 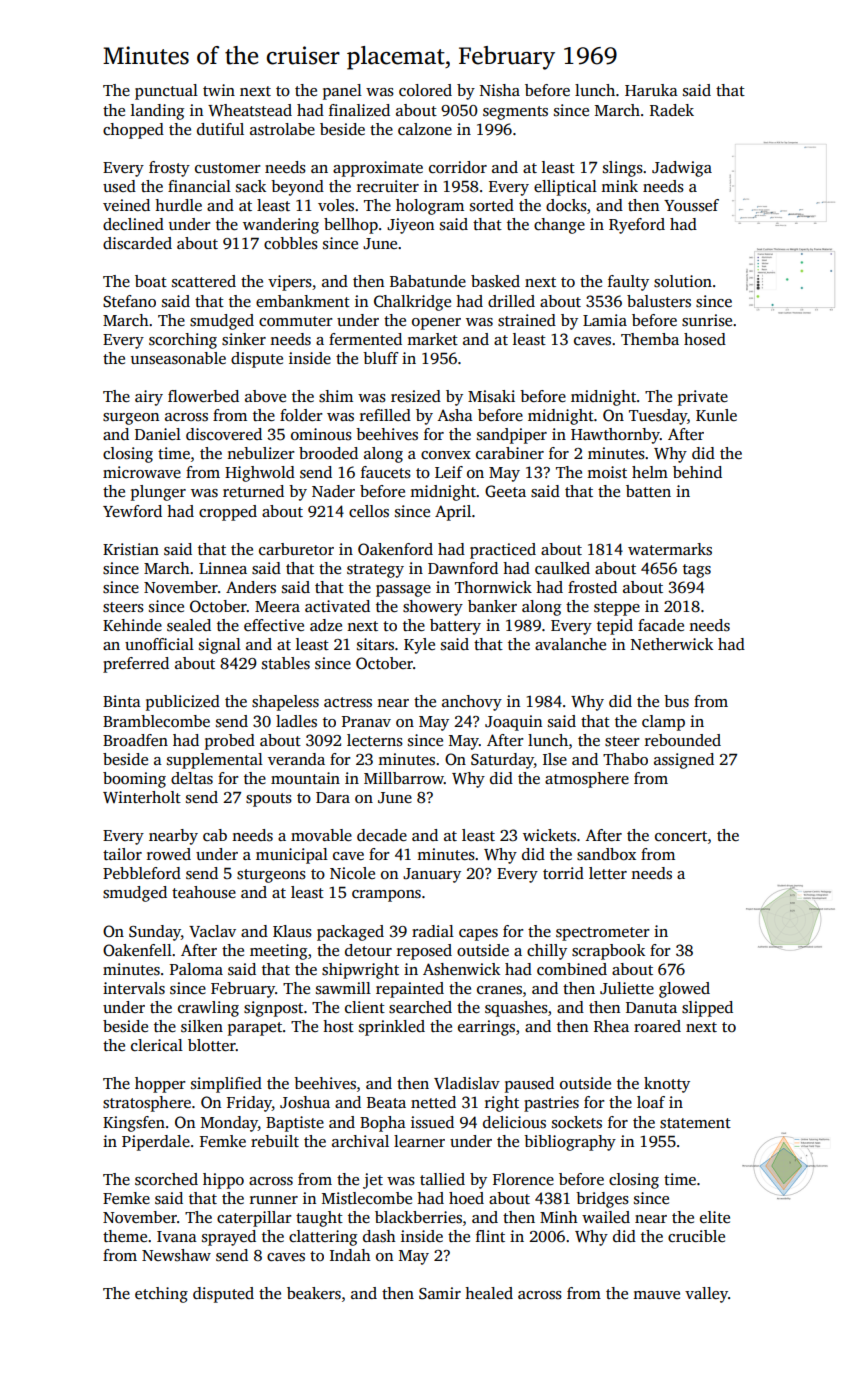 What do you see at coordinates (386, 1102) in the screenshot?
I see `Beata` at bounding box center [386, 1102].
